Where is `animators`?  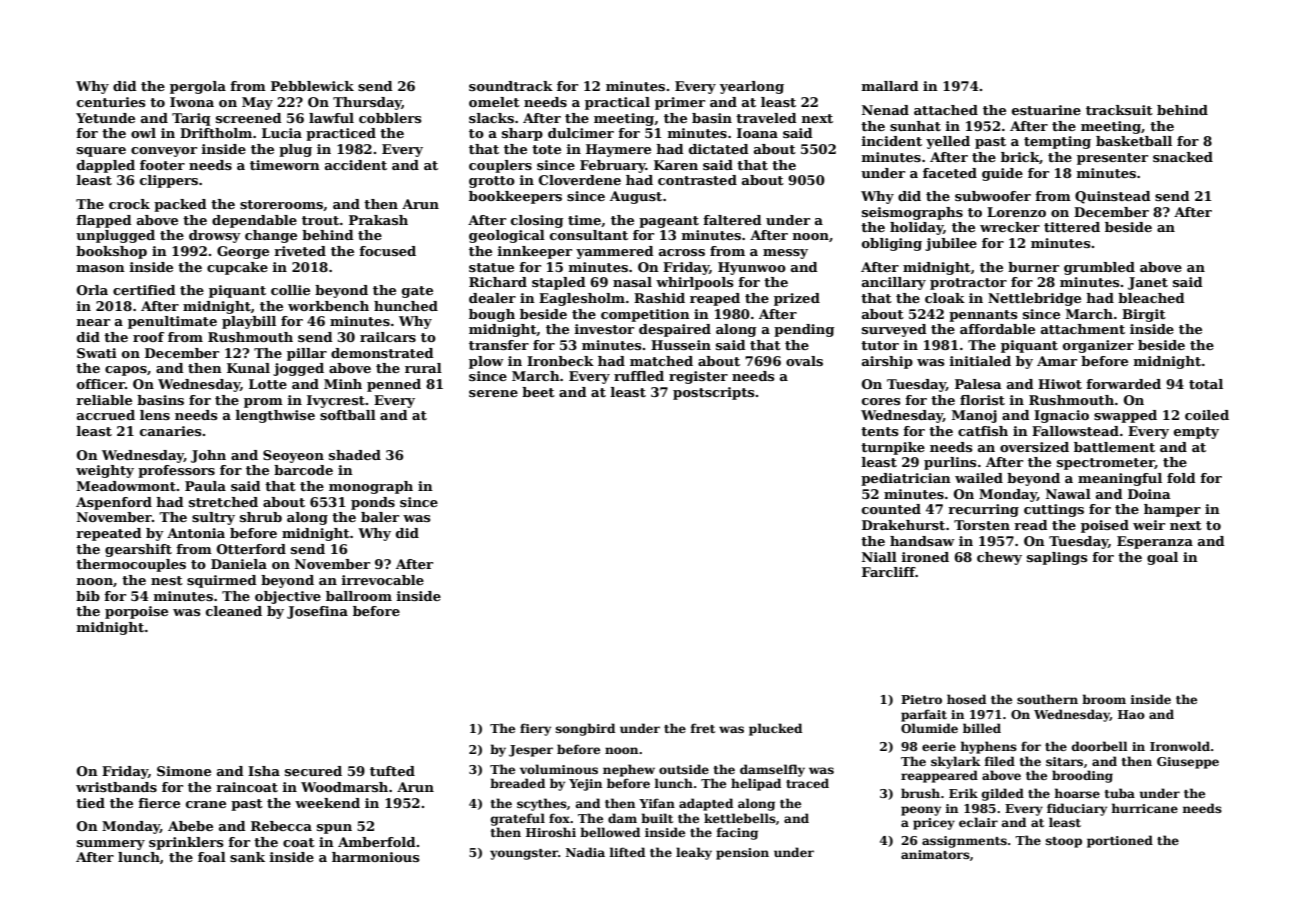
animators is located at coordinates (935, 854).
